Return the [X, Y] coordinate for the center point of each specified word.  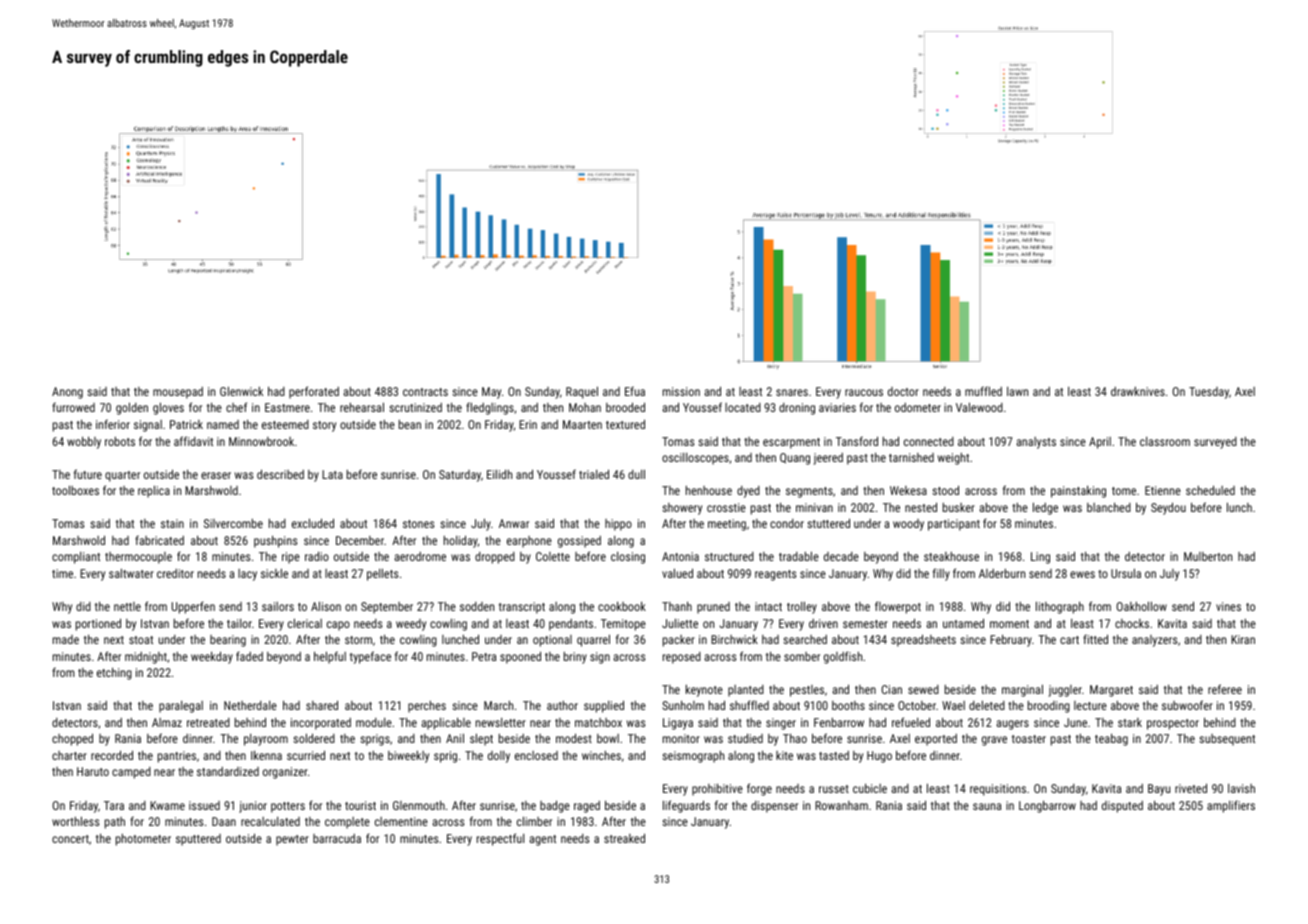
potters [288, 807]
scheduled [1210, 490]
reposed [682, 658]
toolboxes [75, 490]
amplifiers [1231, 806]
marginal [1022, 690]
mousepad [178, 393]
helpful [330, 657]
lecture [1090, 705]
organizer [285, 773]
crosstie [726, 507]
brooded [625, 407]
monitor [681, 738]
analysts [1036, 443]
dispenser [774, 807]
